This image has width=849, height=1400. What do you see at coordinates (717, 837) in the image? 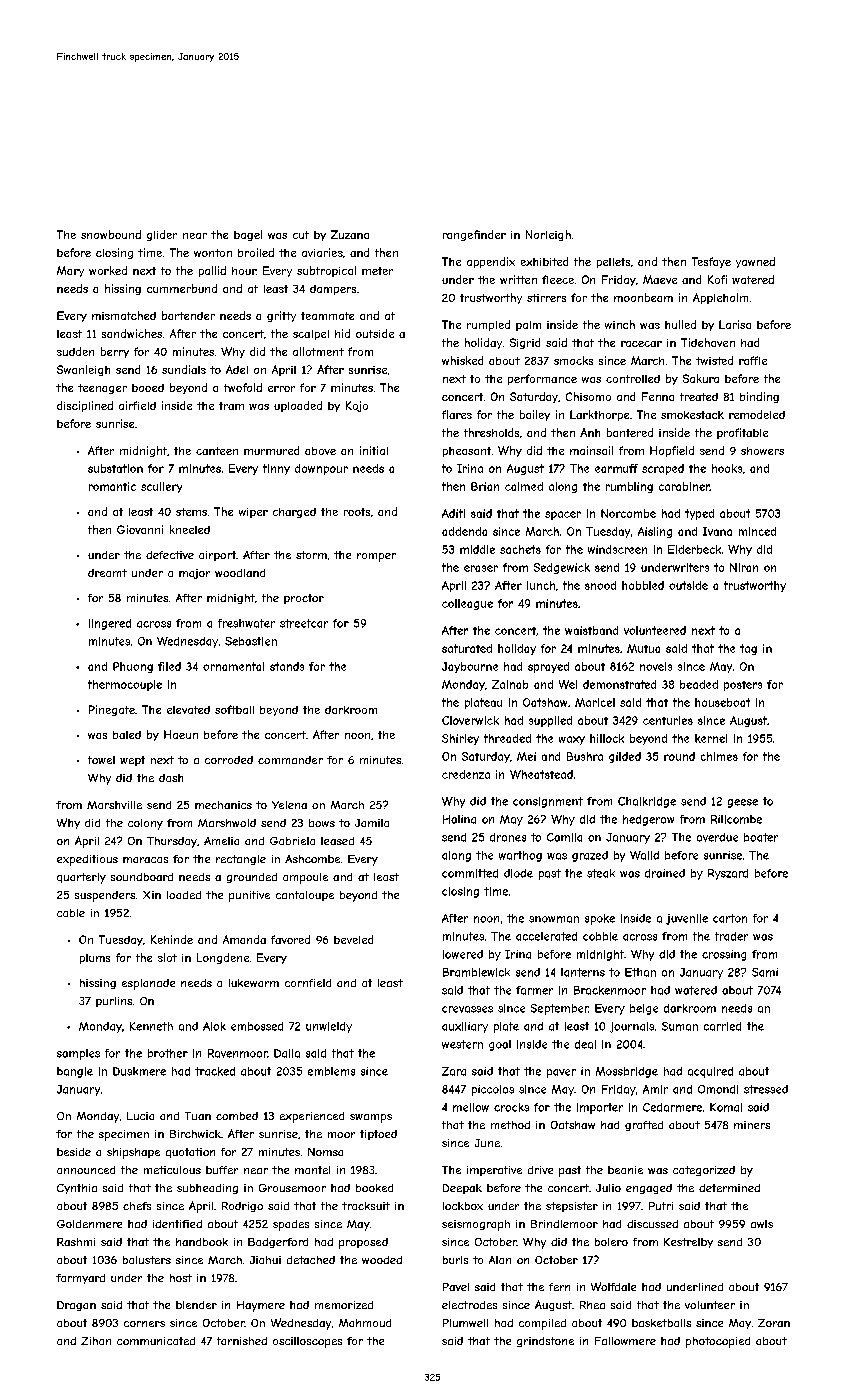
I see `overdue` at bounding box center [717, 837].
